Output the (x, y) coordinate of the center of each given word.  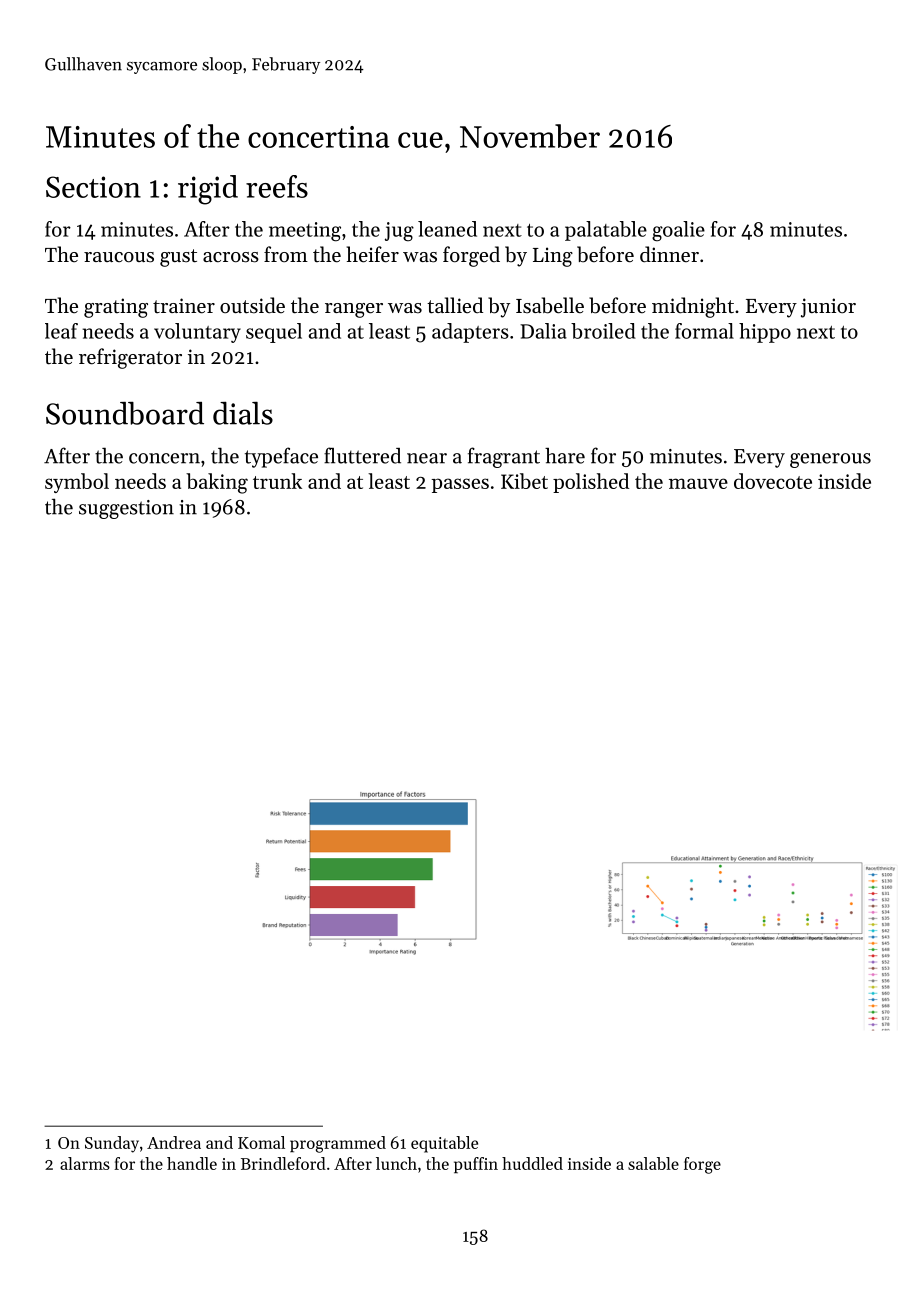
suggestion (126, 509)
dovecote (773, 481)
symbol (77, 483)
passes (460, 485)
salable (653, 1163)
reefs (277, 186)
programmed (338, 1144)
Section (93, 187)
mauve (698, 483)
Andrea (174, 1142)
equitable (444, 1144)
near (427, 458)
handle (192, 1163)
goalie (678, 231)
